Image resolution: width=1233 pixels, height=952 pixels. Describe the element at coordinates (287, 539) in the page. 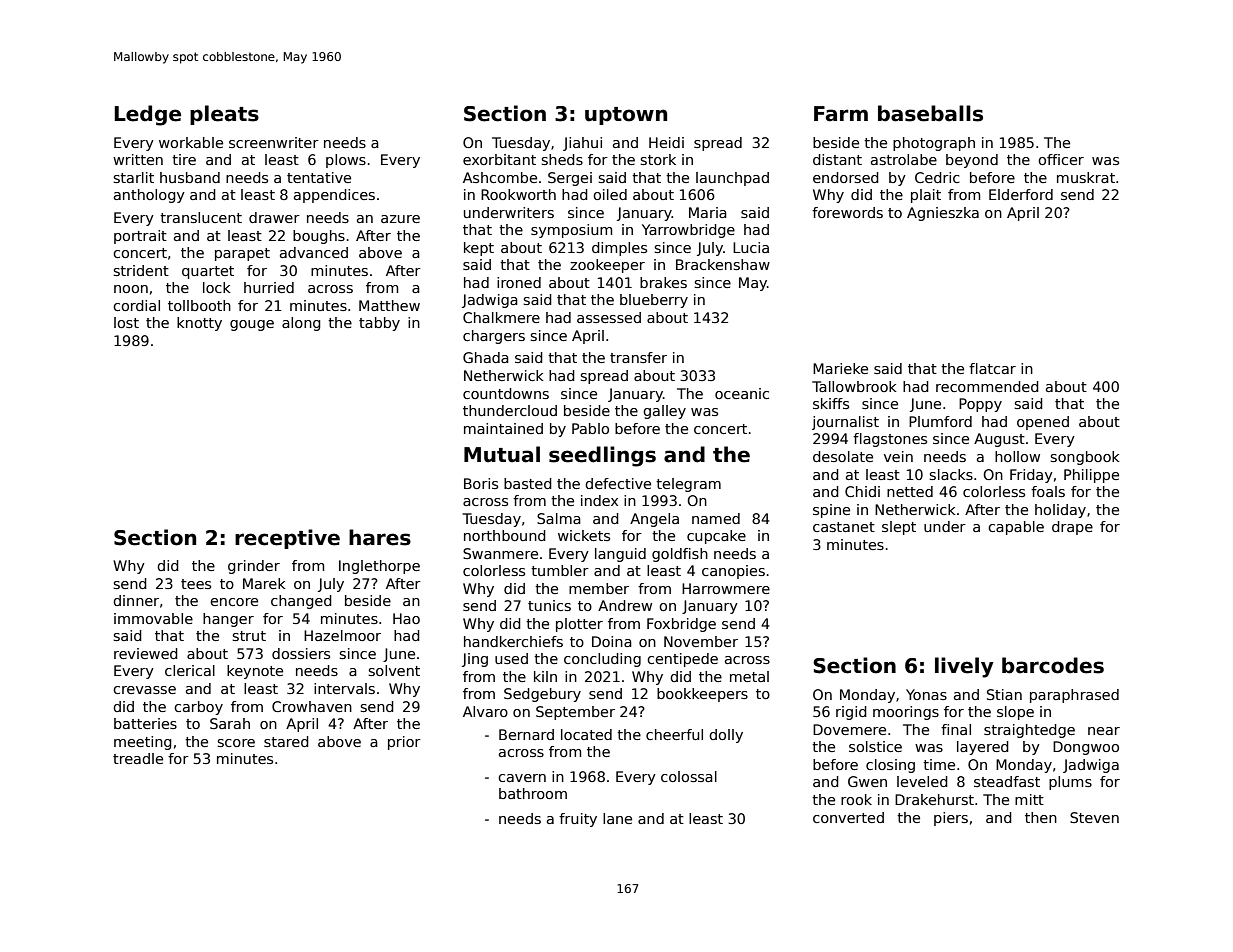

I see `receptive` at that location.
